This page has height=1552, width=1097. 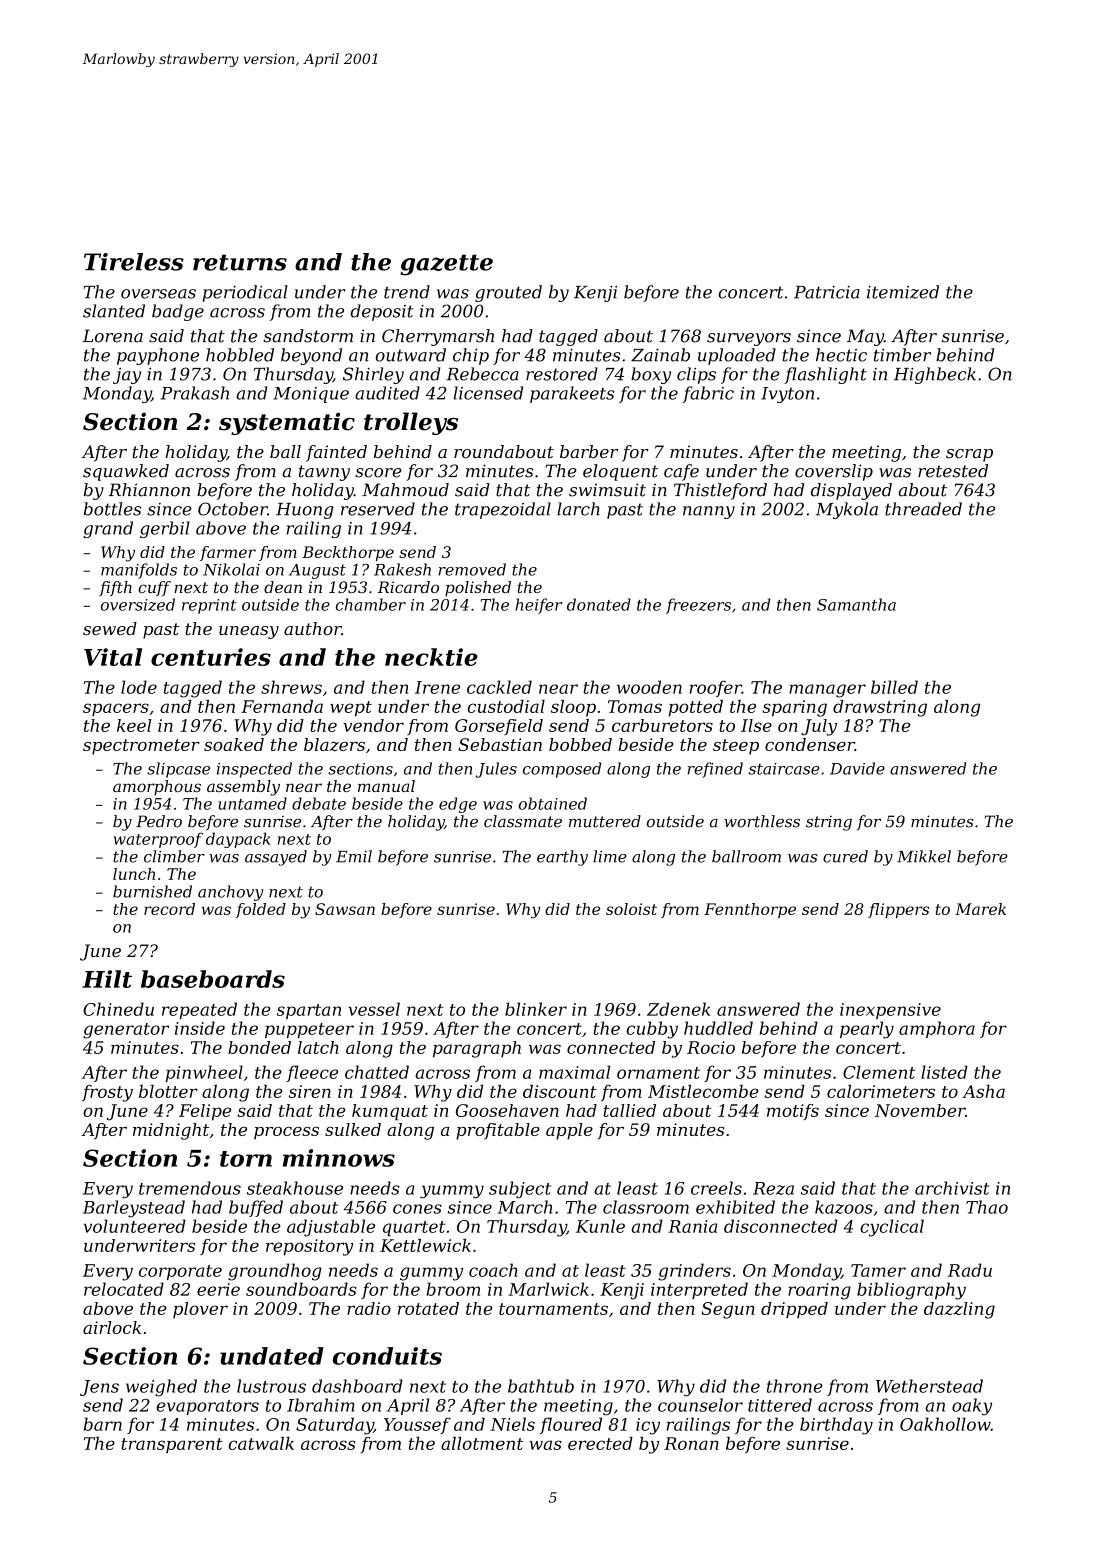 What do you see at coordinates (720, 491) in the page?
I see `Thistleford` at bounding box center [720, 491].
